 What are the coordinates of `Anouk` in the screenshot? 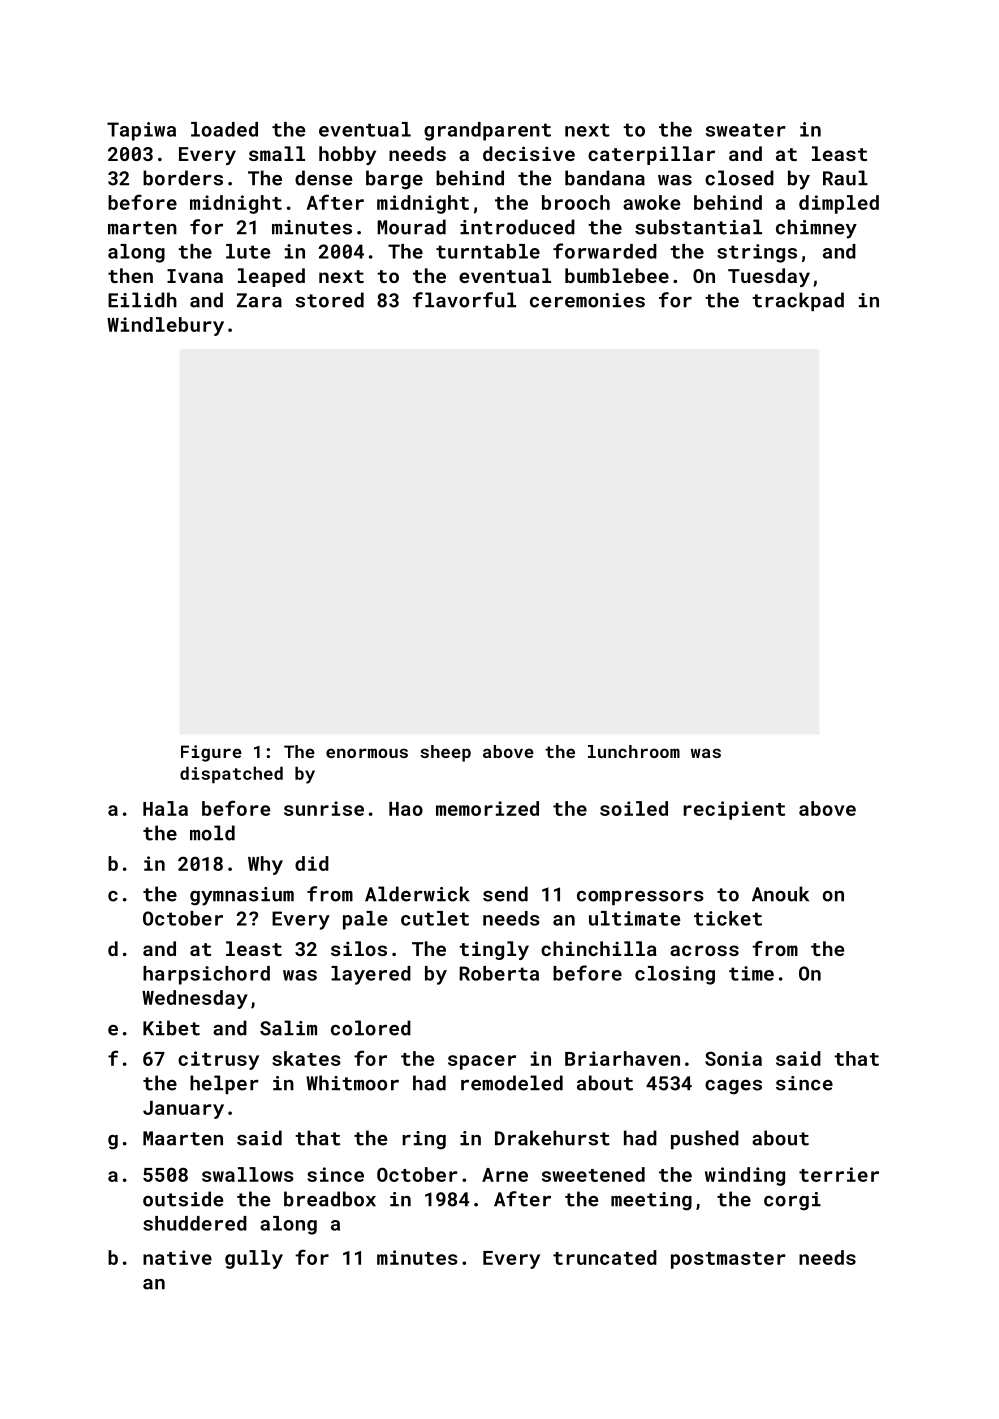 It's located at (780, 894).
